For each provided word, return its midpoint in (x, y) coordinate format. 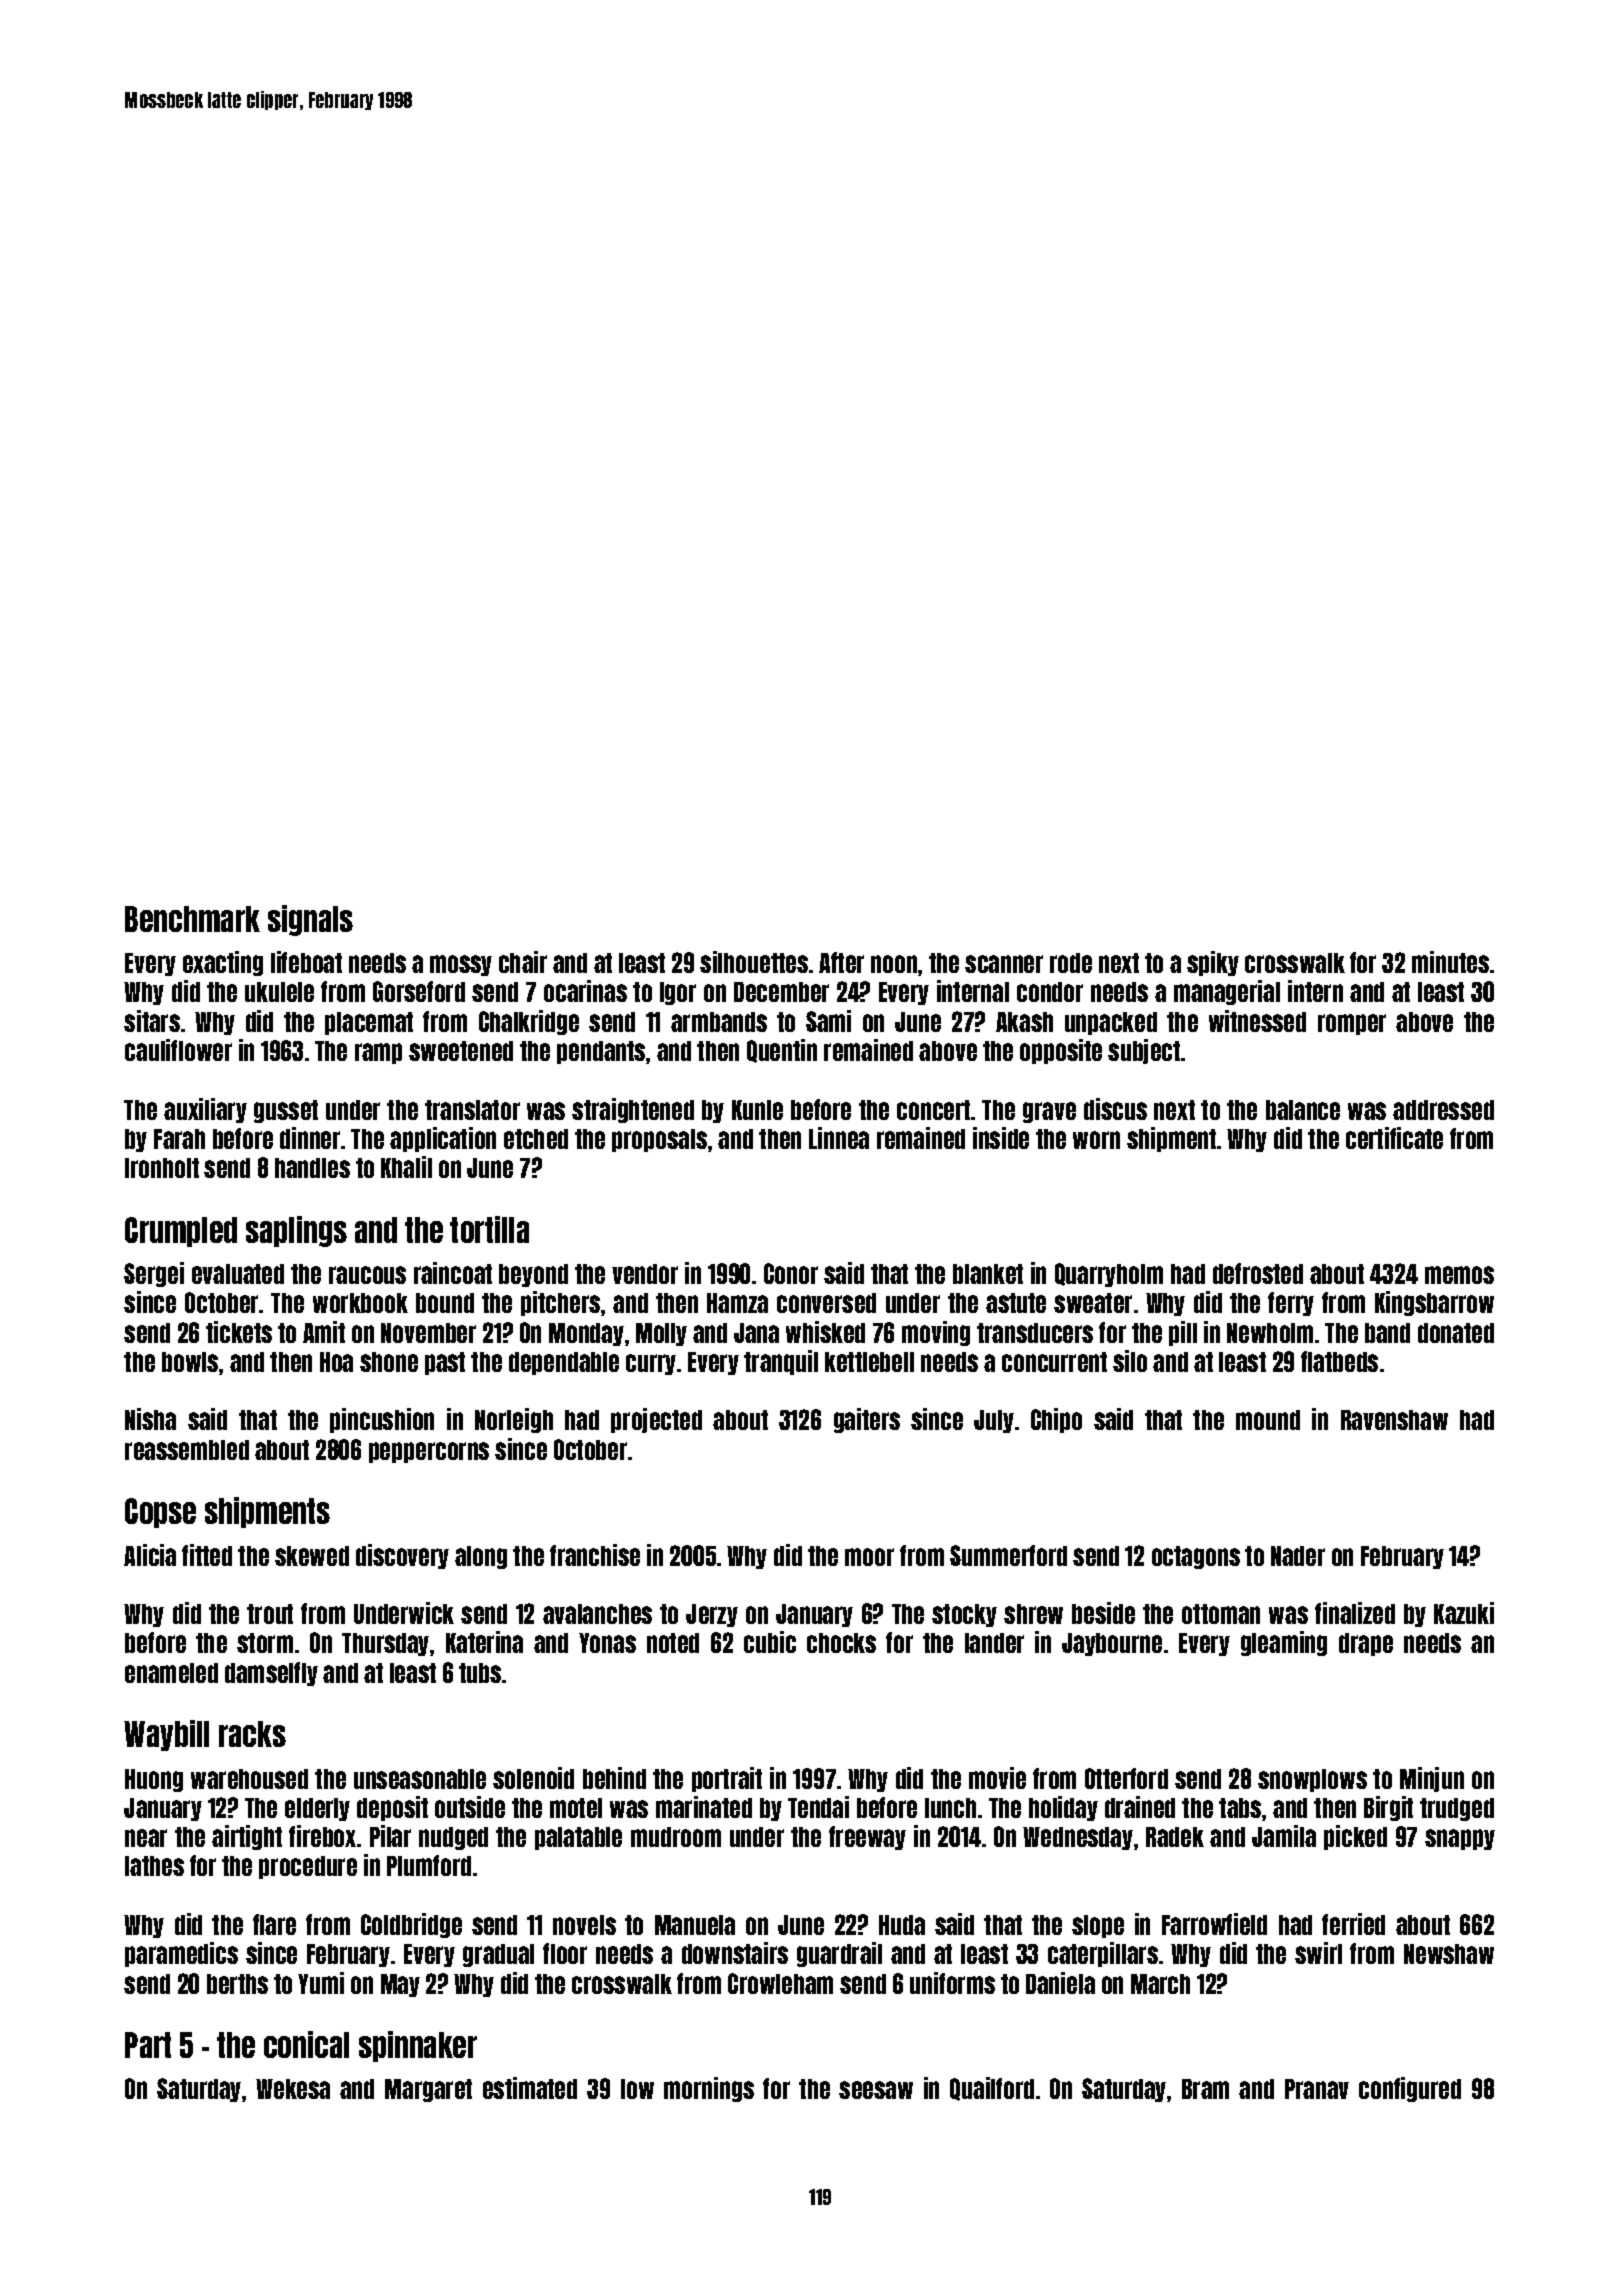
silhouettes (754, 962)
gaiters (867, 1420)
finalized (1355, 1613)
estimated (530, 2088)
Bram (1205, 2089)
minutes (1450, 962)
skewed (312, 1556)
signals (310, 920)
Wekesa (293, 2089)
